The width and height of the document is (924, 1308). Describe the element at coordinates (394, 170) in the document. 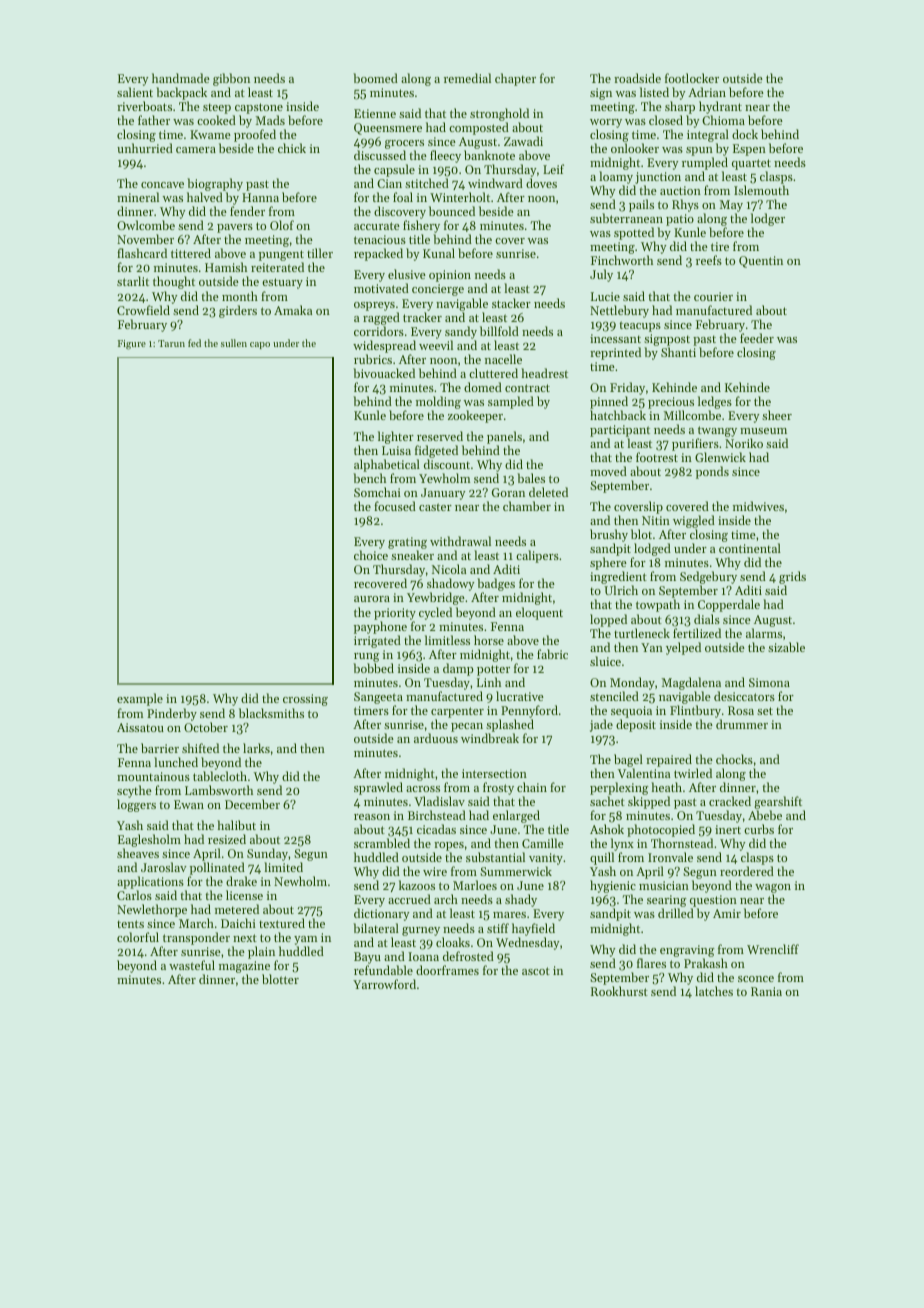

I see `capsule` at that location.
